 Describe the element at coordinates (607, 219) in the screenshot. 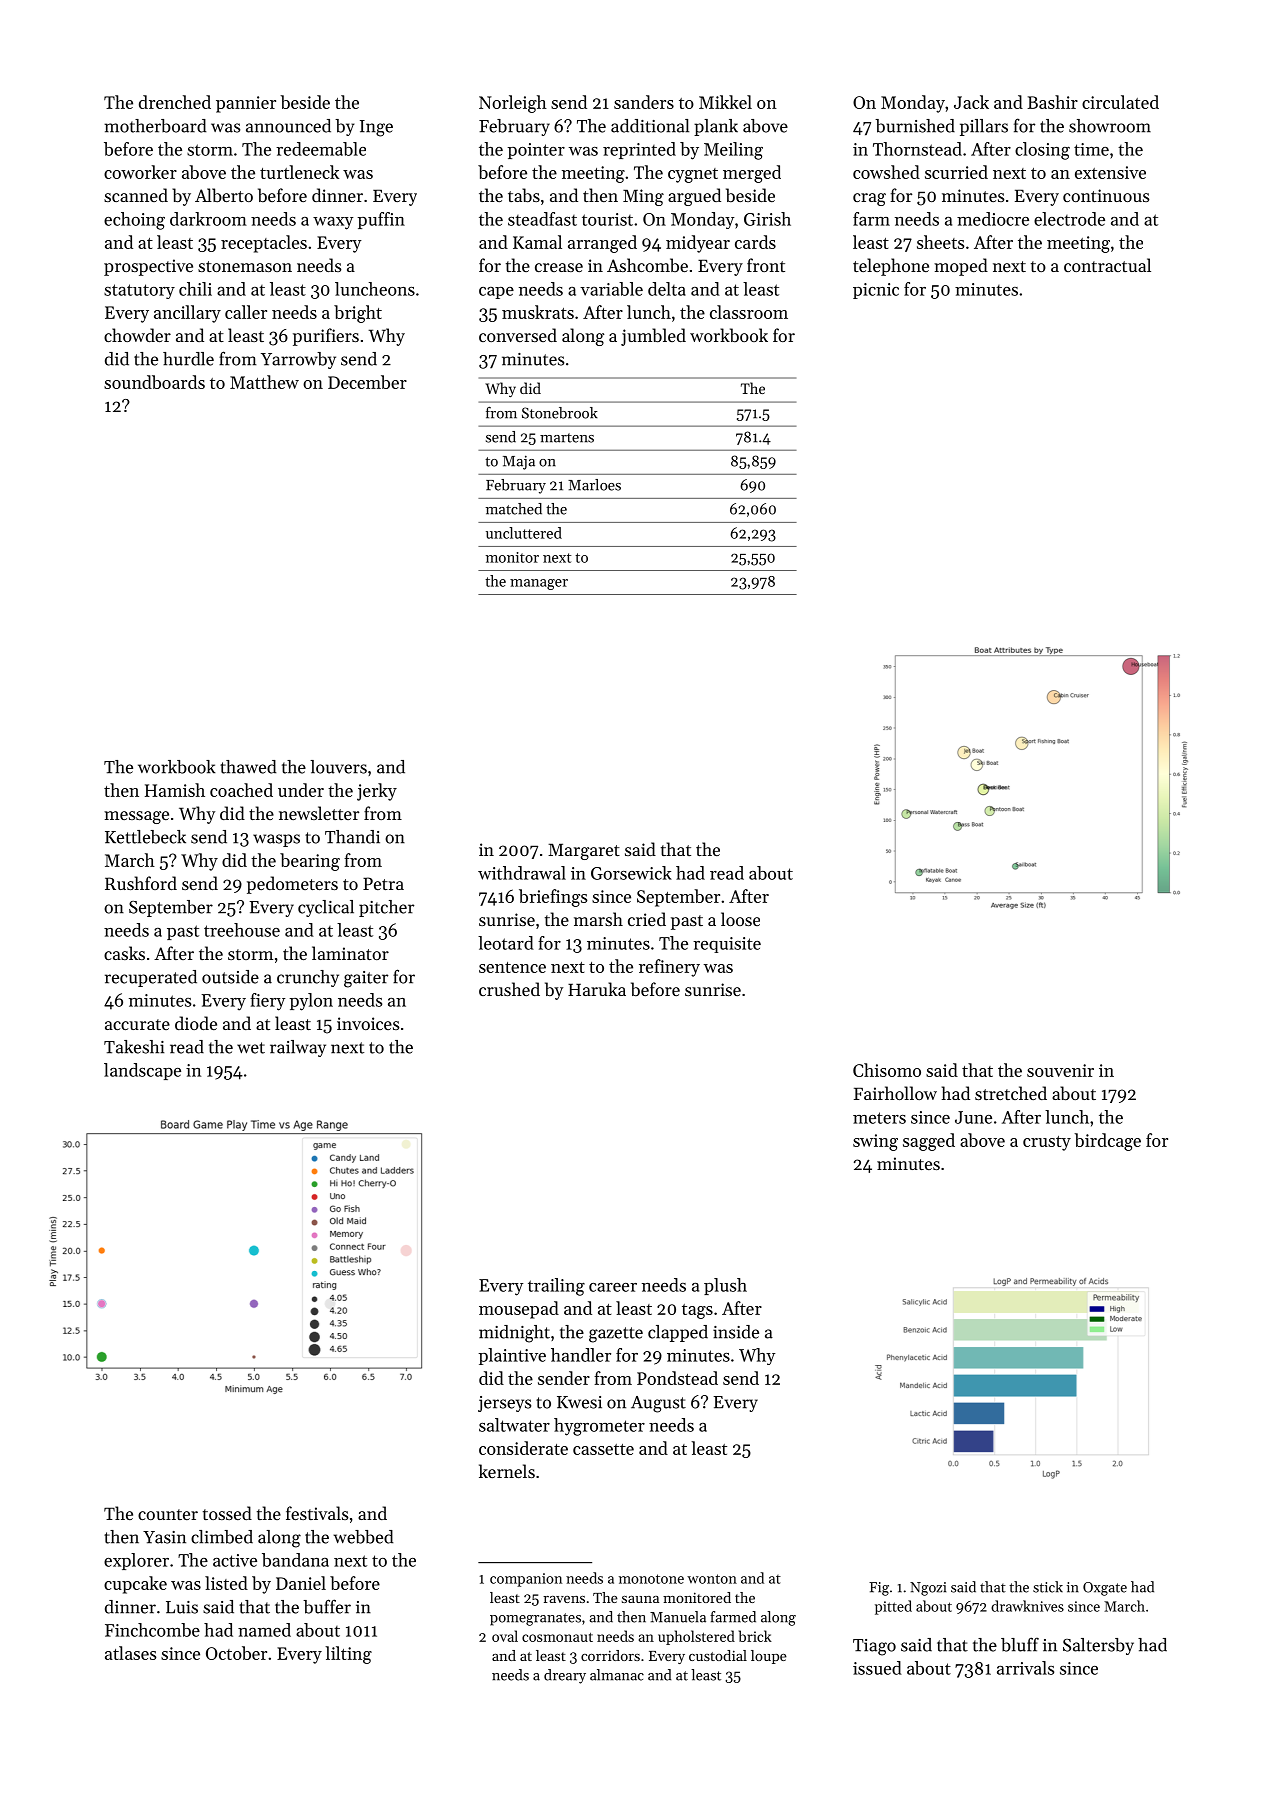

I see `tourist` at that location.
